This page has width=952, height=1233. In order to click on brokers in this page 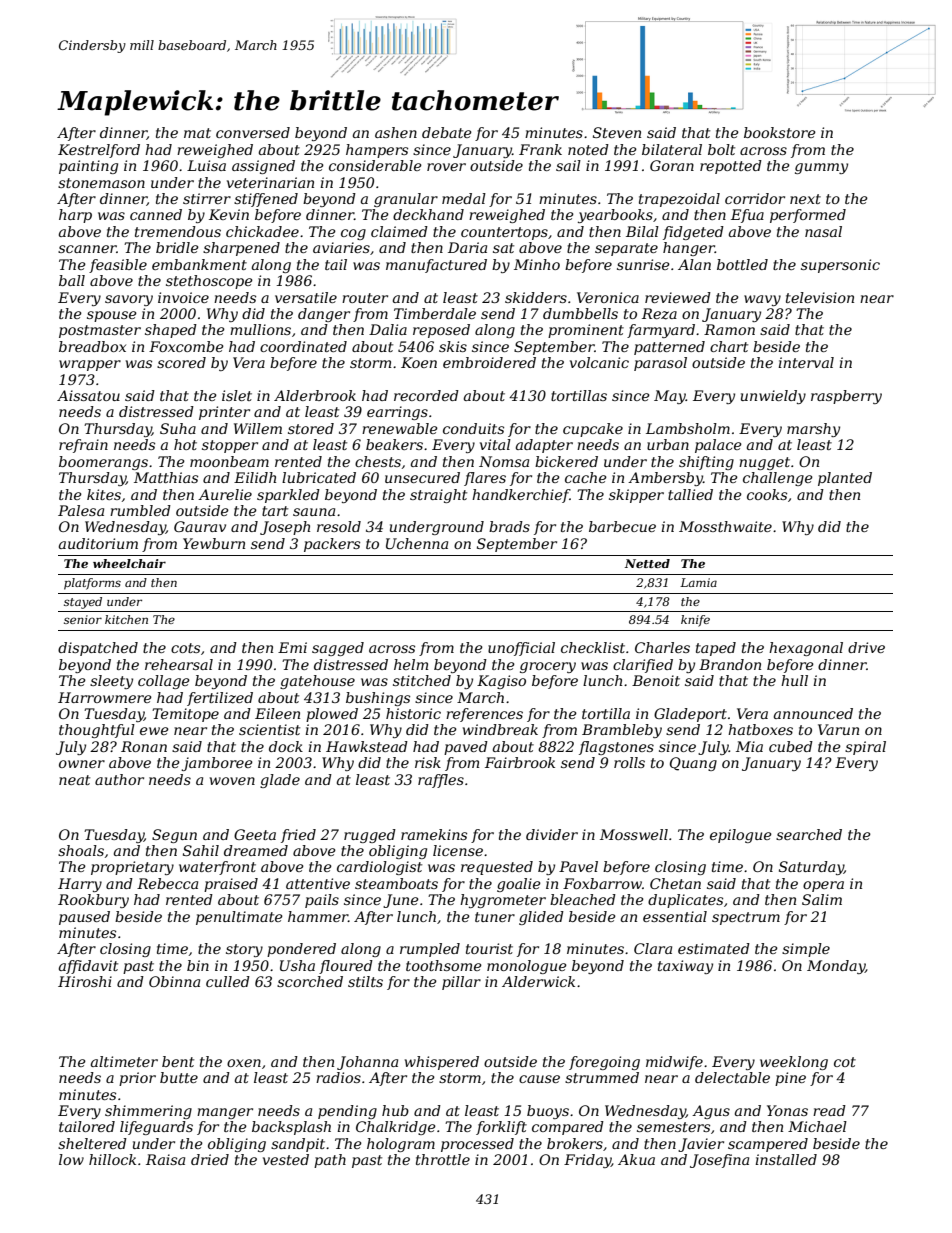, I will do `click(575, 1143)`.
